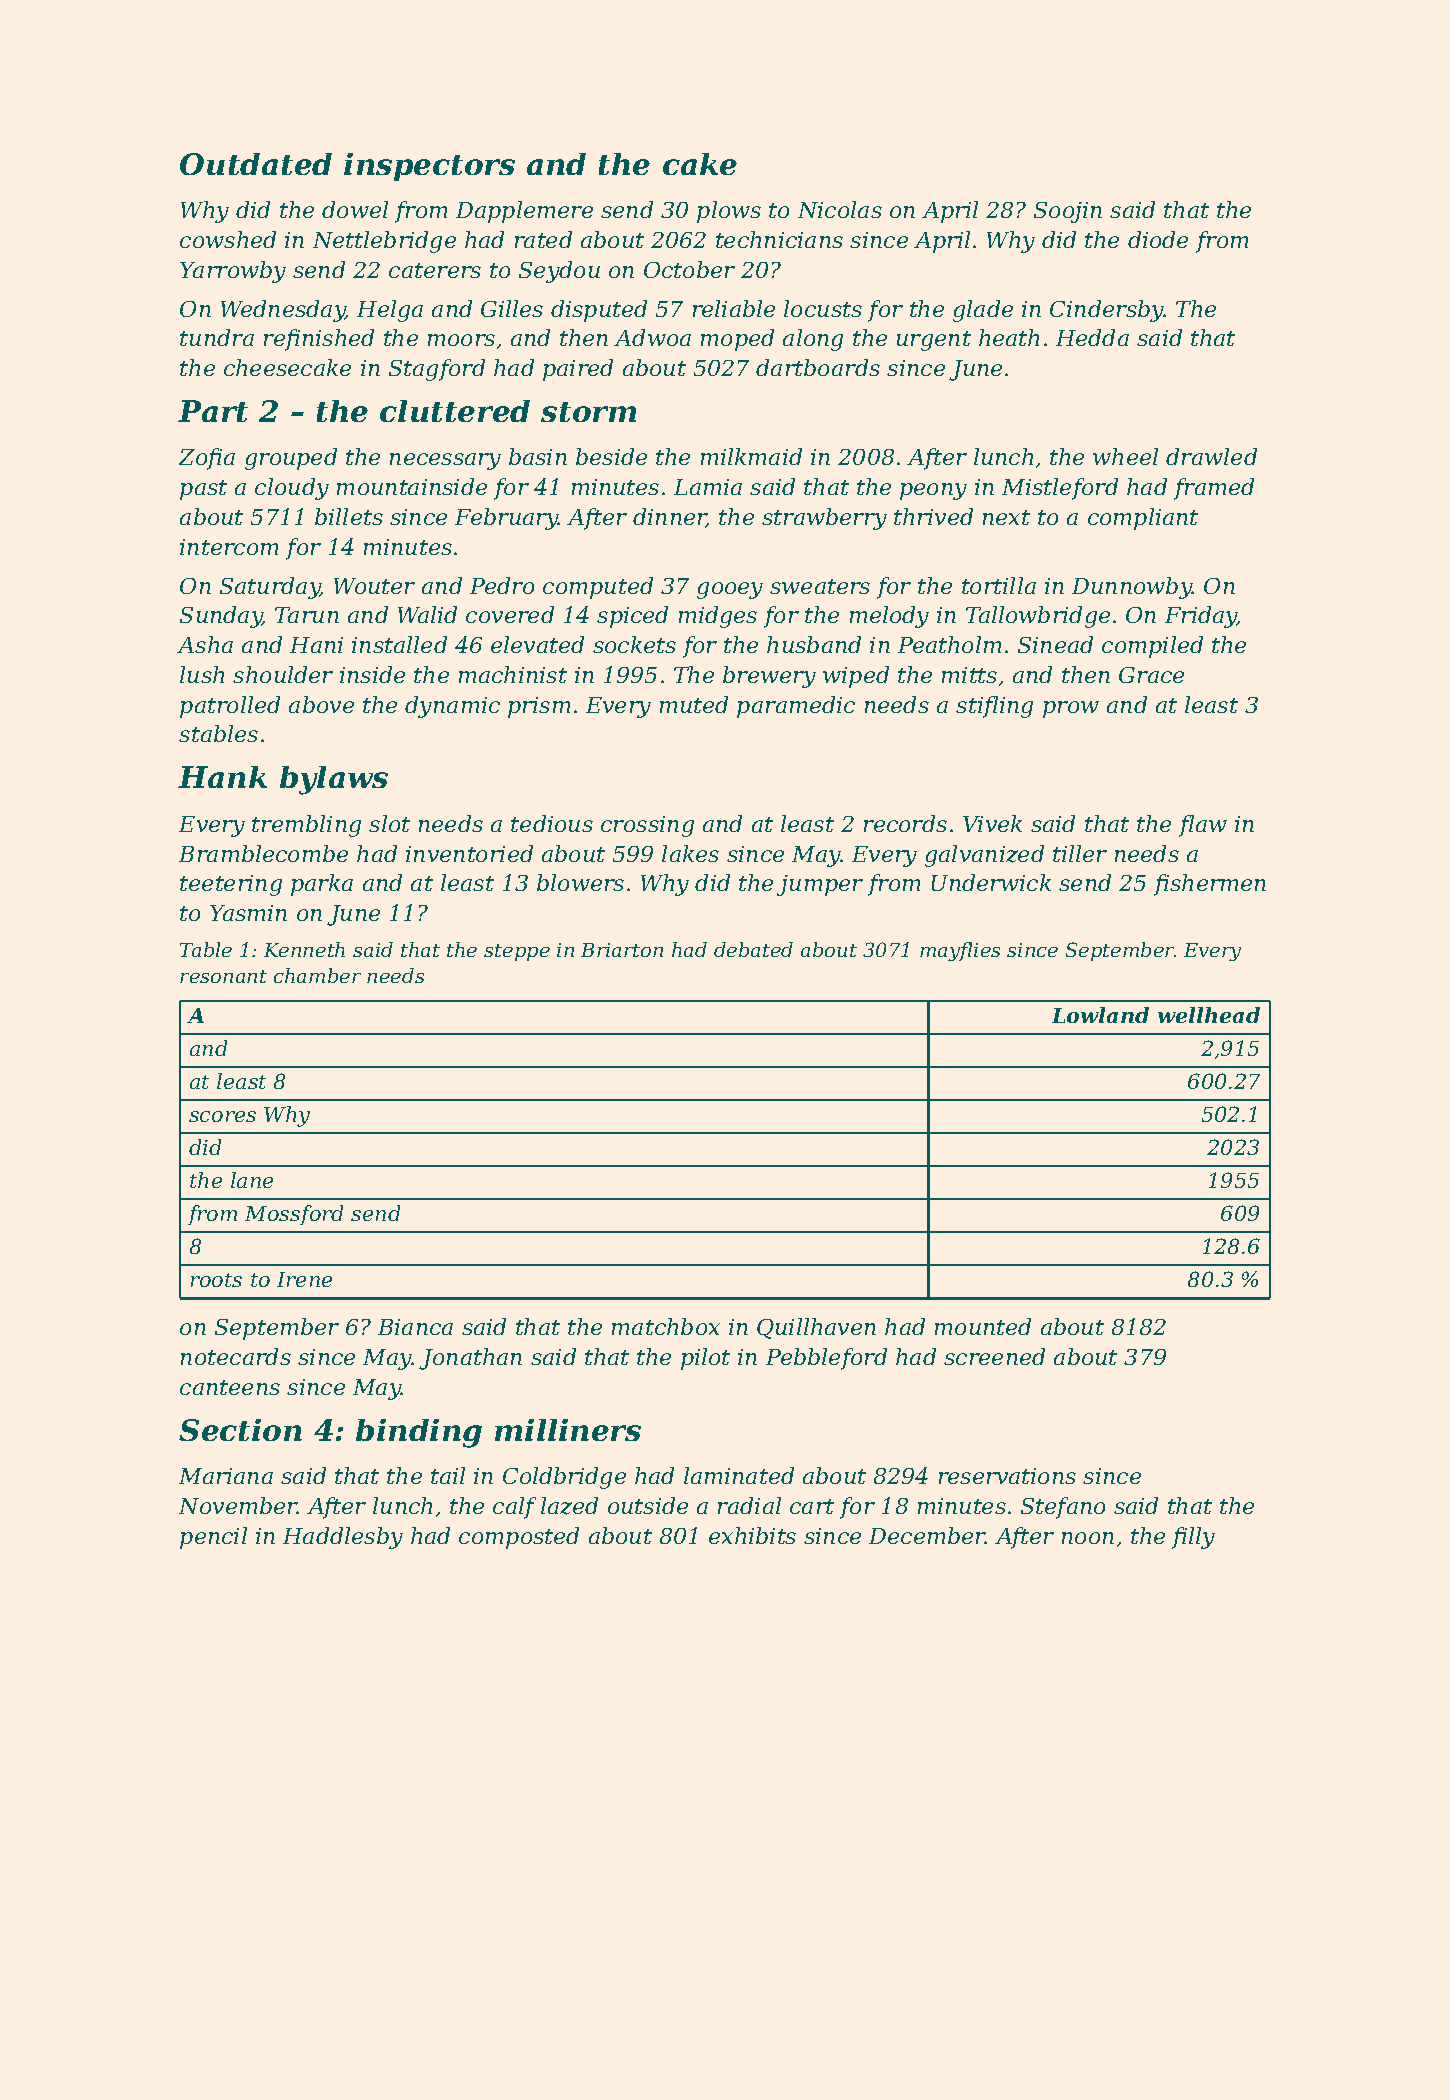 This page has height=2100, width=1450. I want to click on Outdated, so click(256, 164).
